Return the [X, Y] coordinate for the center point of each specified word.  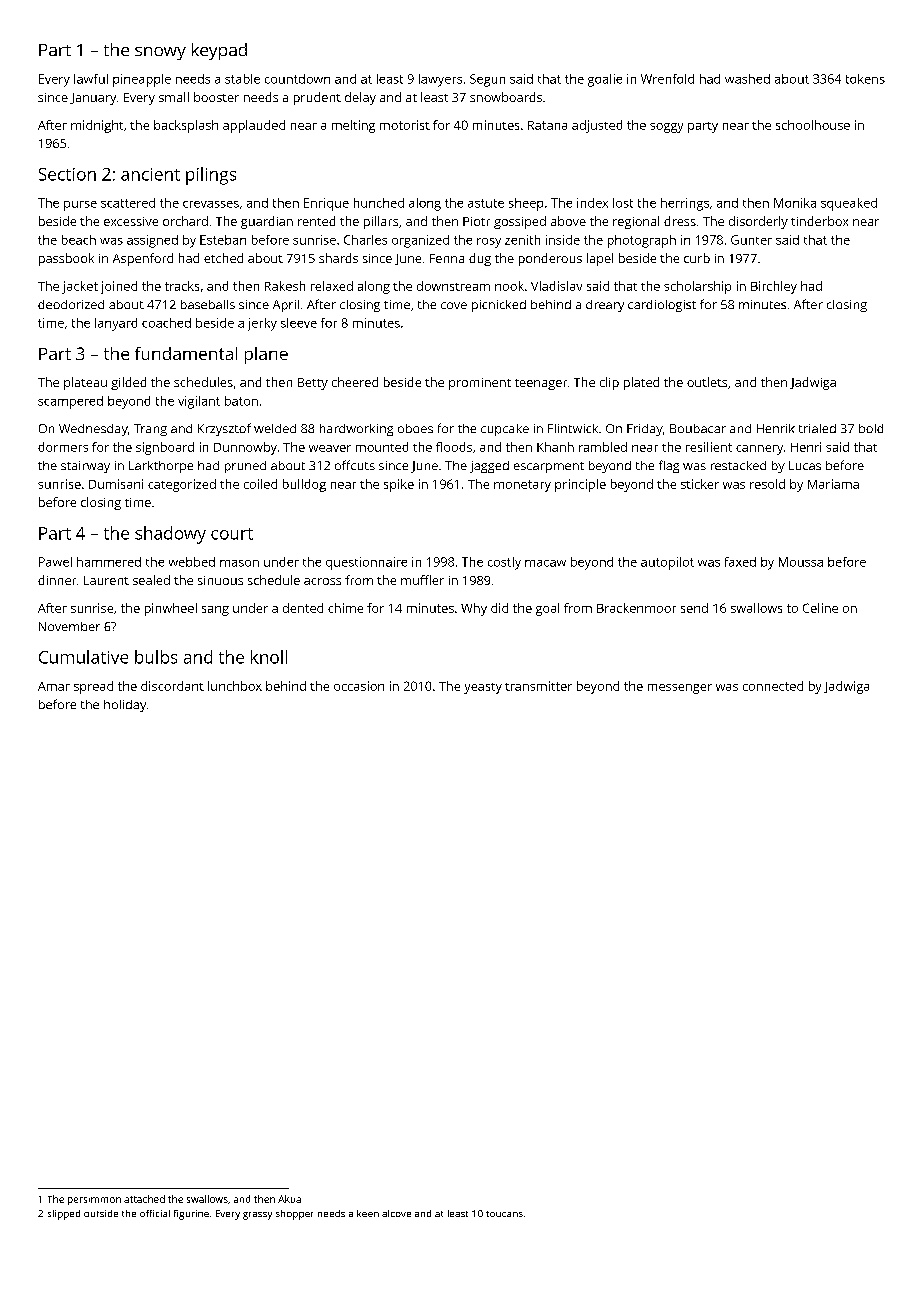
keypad [219, 51]
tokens [865, 79]
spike [399, 485]
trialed [817, 428]
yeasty [483, 688]
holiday [125, 706]
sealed [151, 580]
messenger [680, 689]
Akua [289, 1199]
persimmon [94, 1201]
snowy [160, 53]
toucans [504, 1214]
